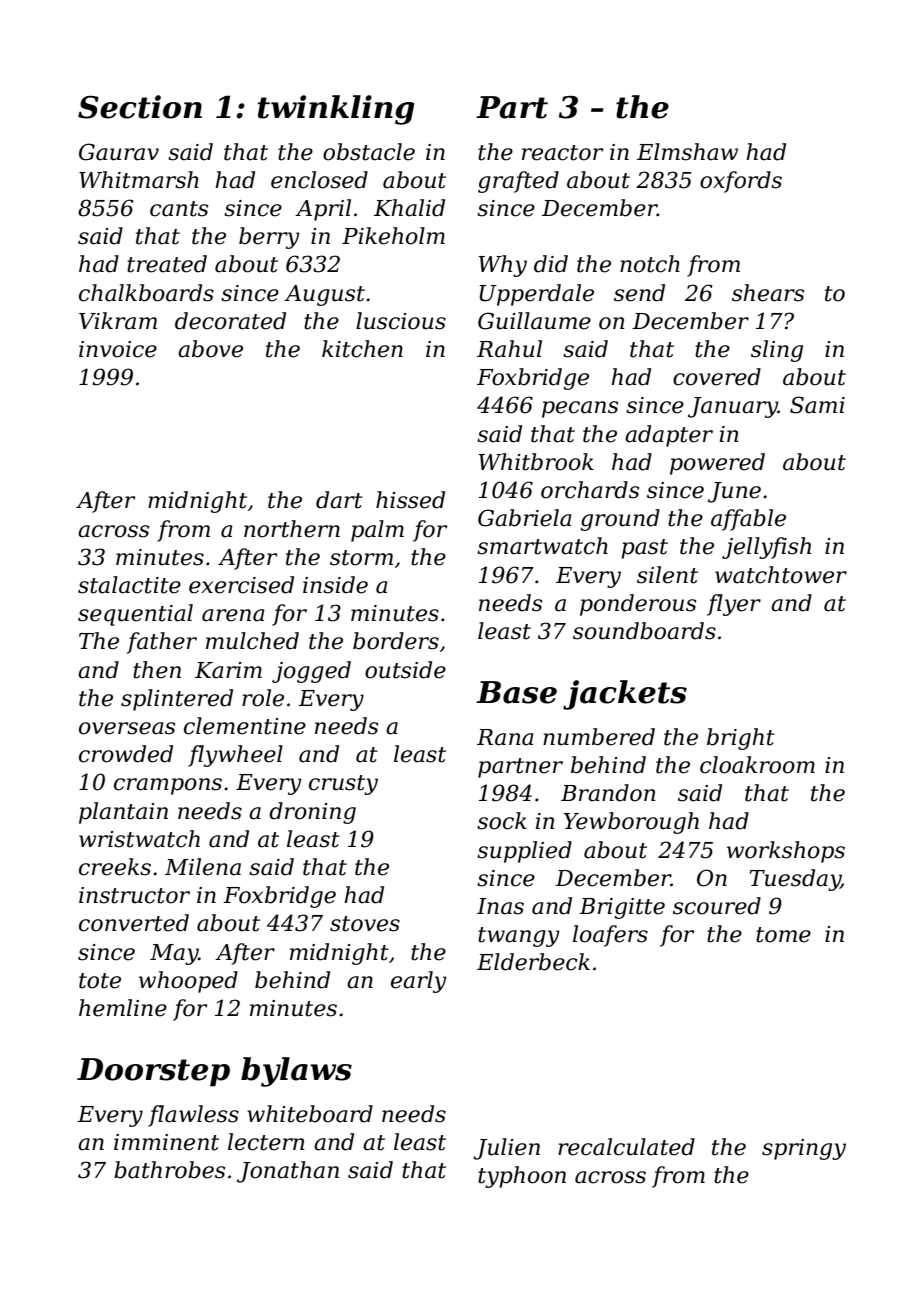 The image size is (924, 1311). What do you see at coordinates (687, 152) in the screenshot?
I see `Elmshaw` at bounding box center [687, 152].
